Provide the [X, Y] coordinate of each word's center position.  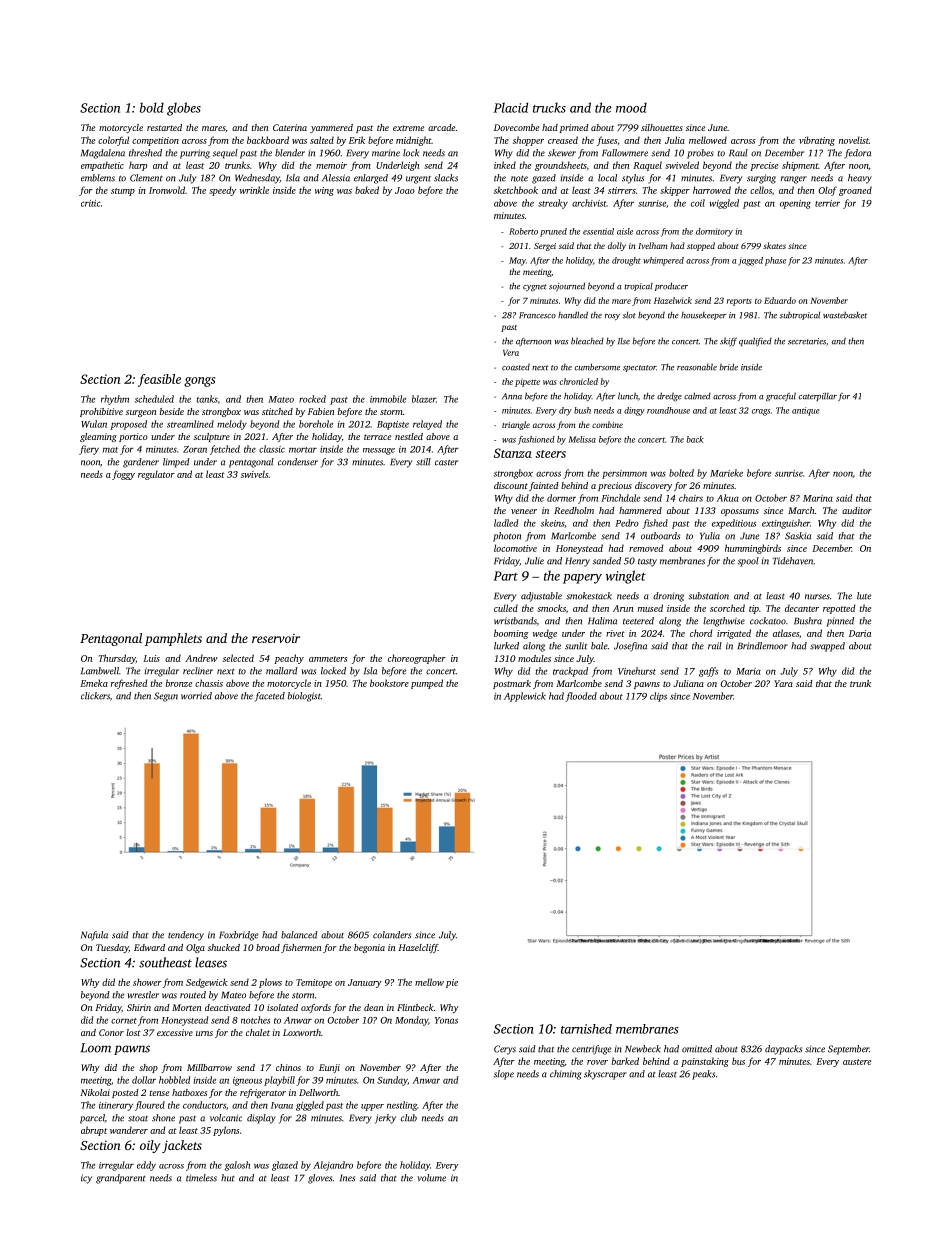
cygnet [535, 287]
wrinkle [254, 190]
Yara [783, 683]
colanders [392, 935]
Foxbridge [238, 936]
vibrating [817, 141]
